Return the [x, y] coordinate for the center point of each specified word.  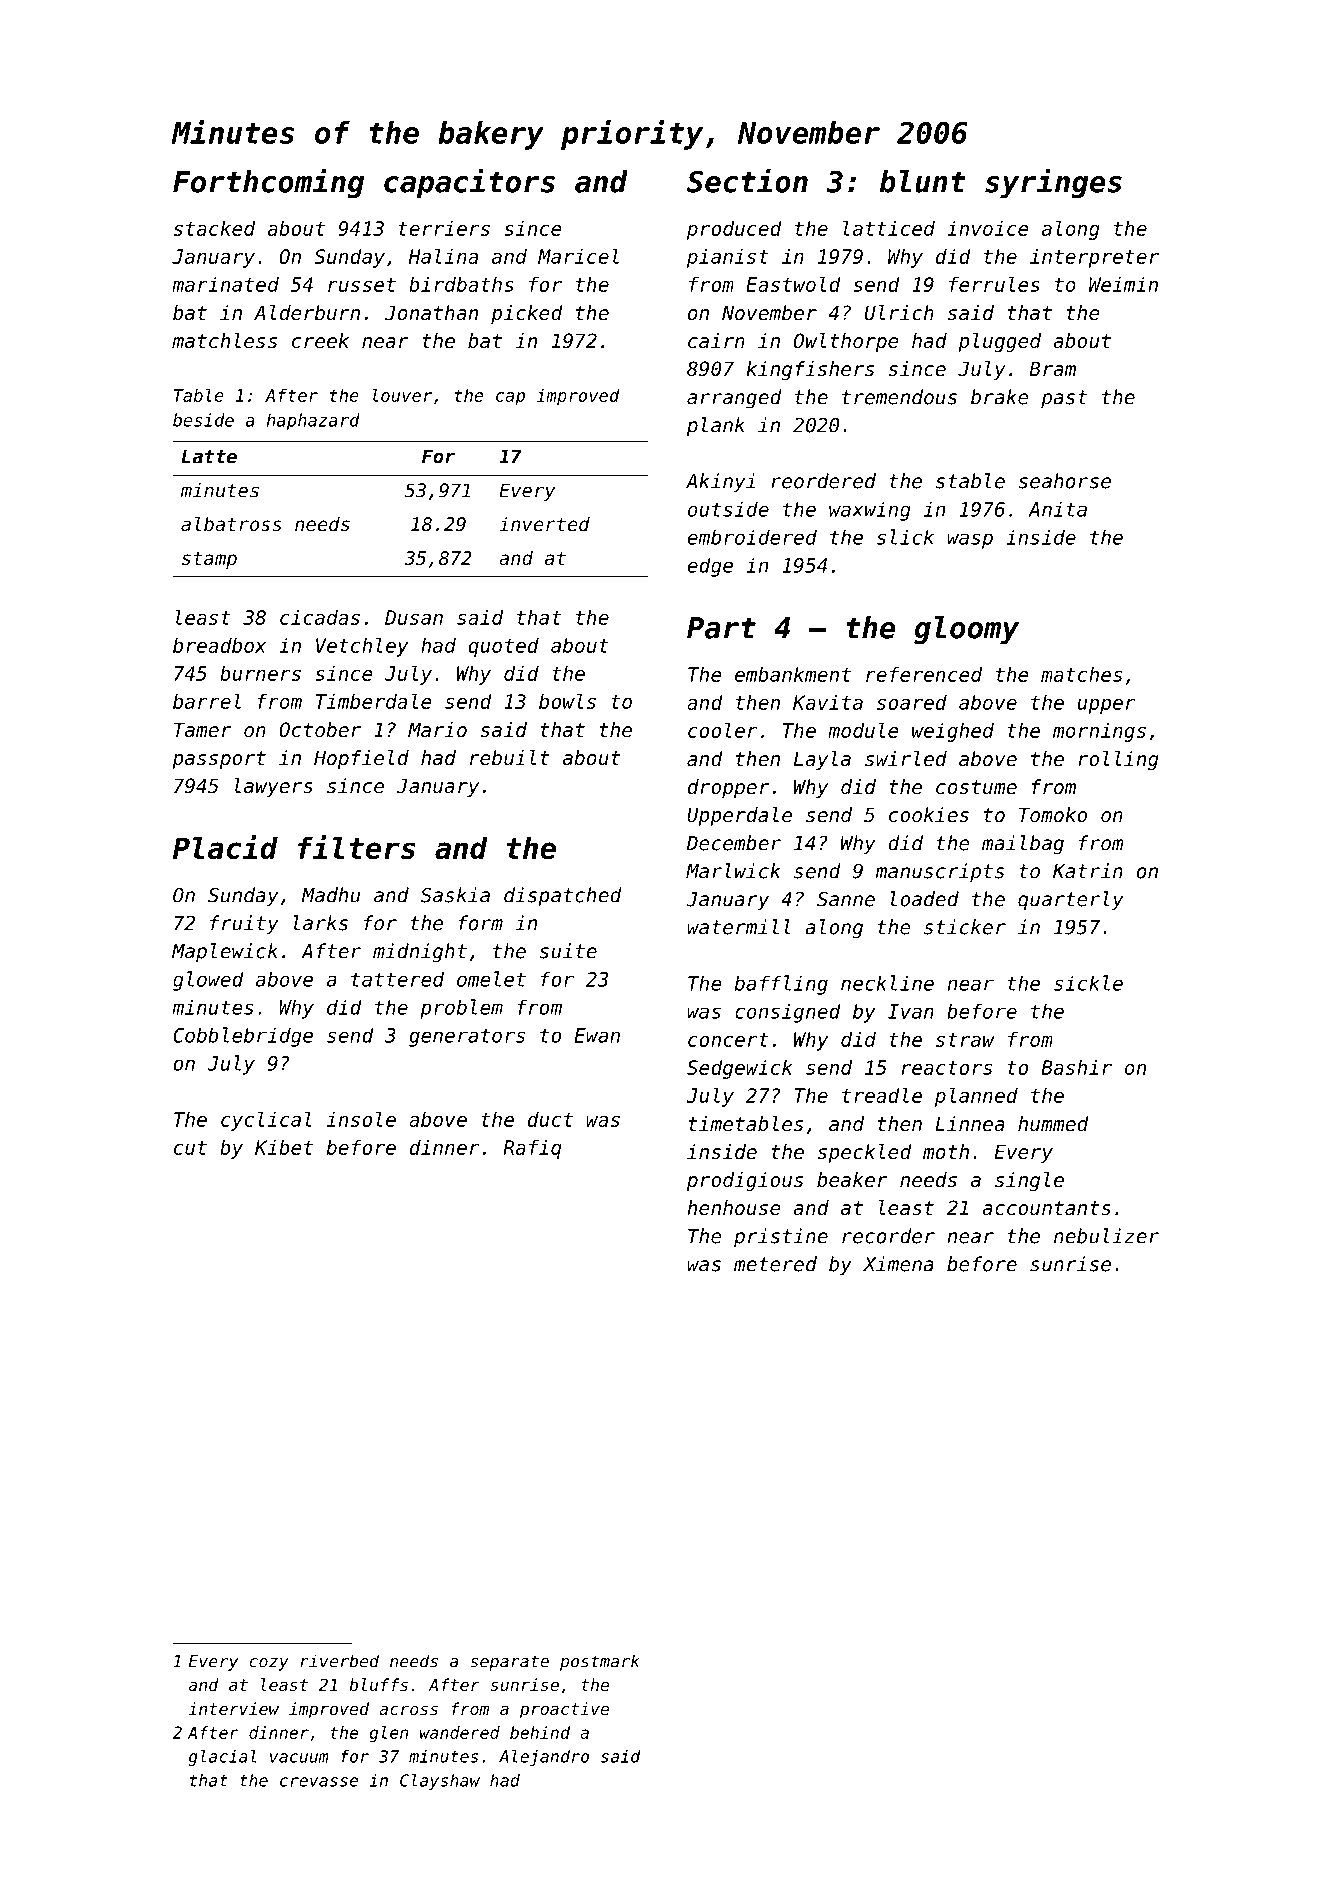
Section [747, 180]
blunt [923, 181]
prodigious [745, 1181]
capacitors [469, 183]
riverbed [339, 1661]
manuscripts [940, 873]
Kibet [284, 1147]
